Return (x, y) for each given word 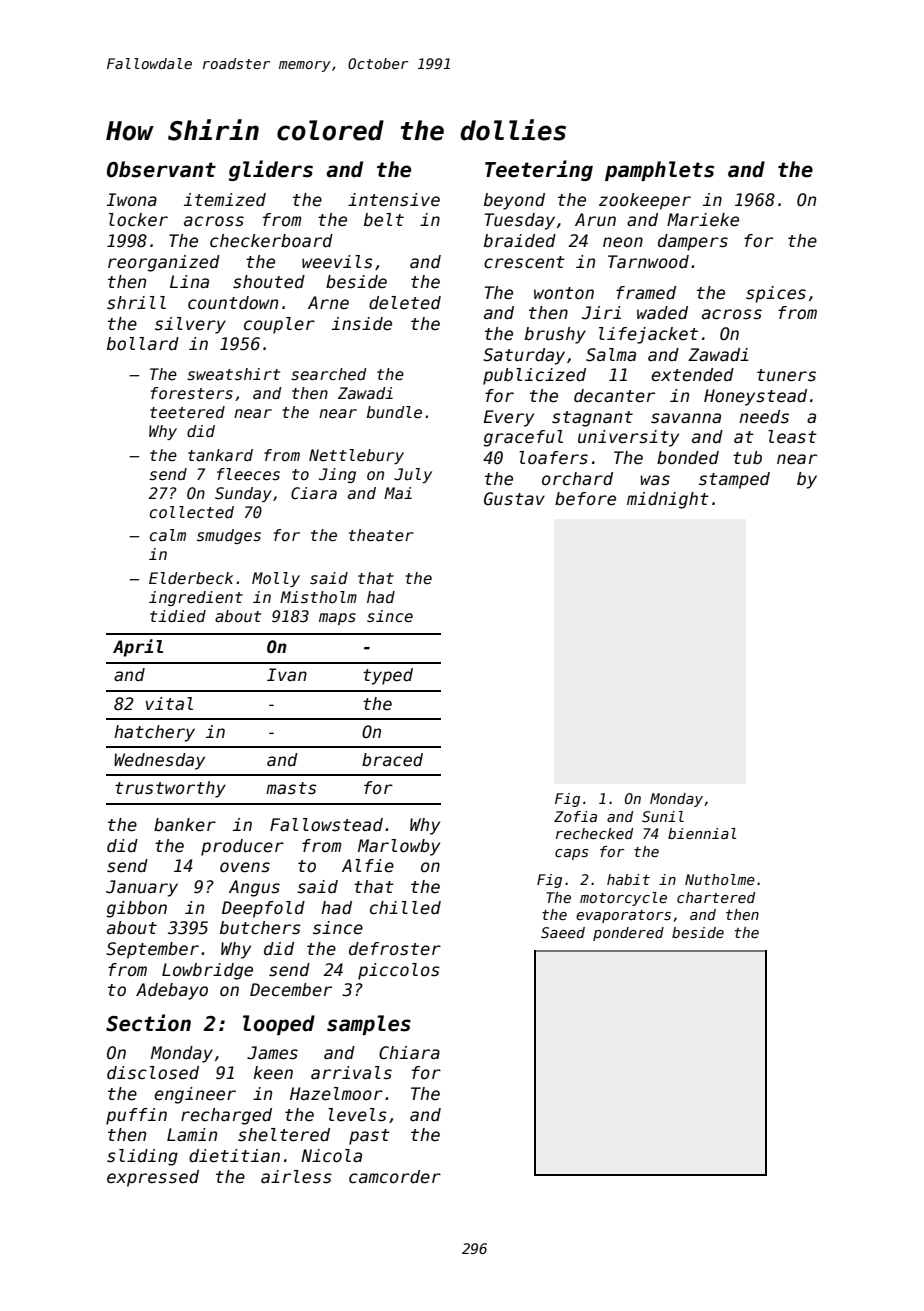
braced (392, 760)
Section (148, 1023)
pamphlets (659, 171)
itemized (225, 200)
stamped (734, 480)
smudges (229, 536)
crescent (524, 262)
